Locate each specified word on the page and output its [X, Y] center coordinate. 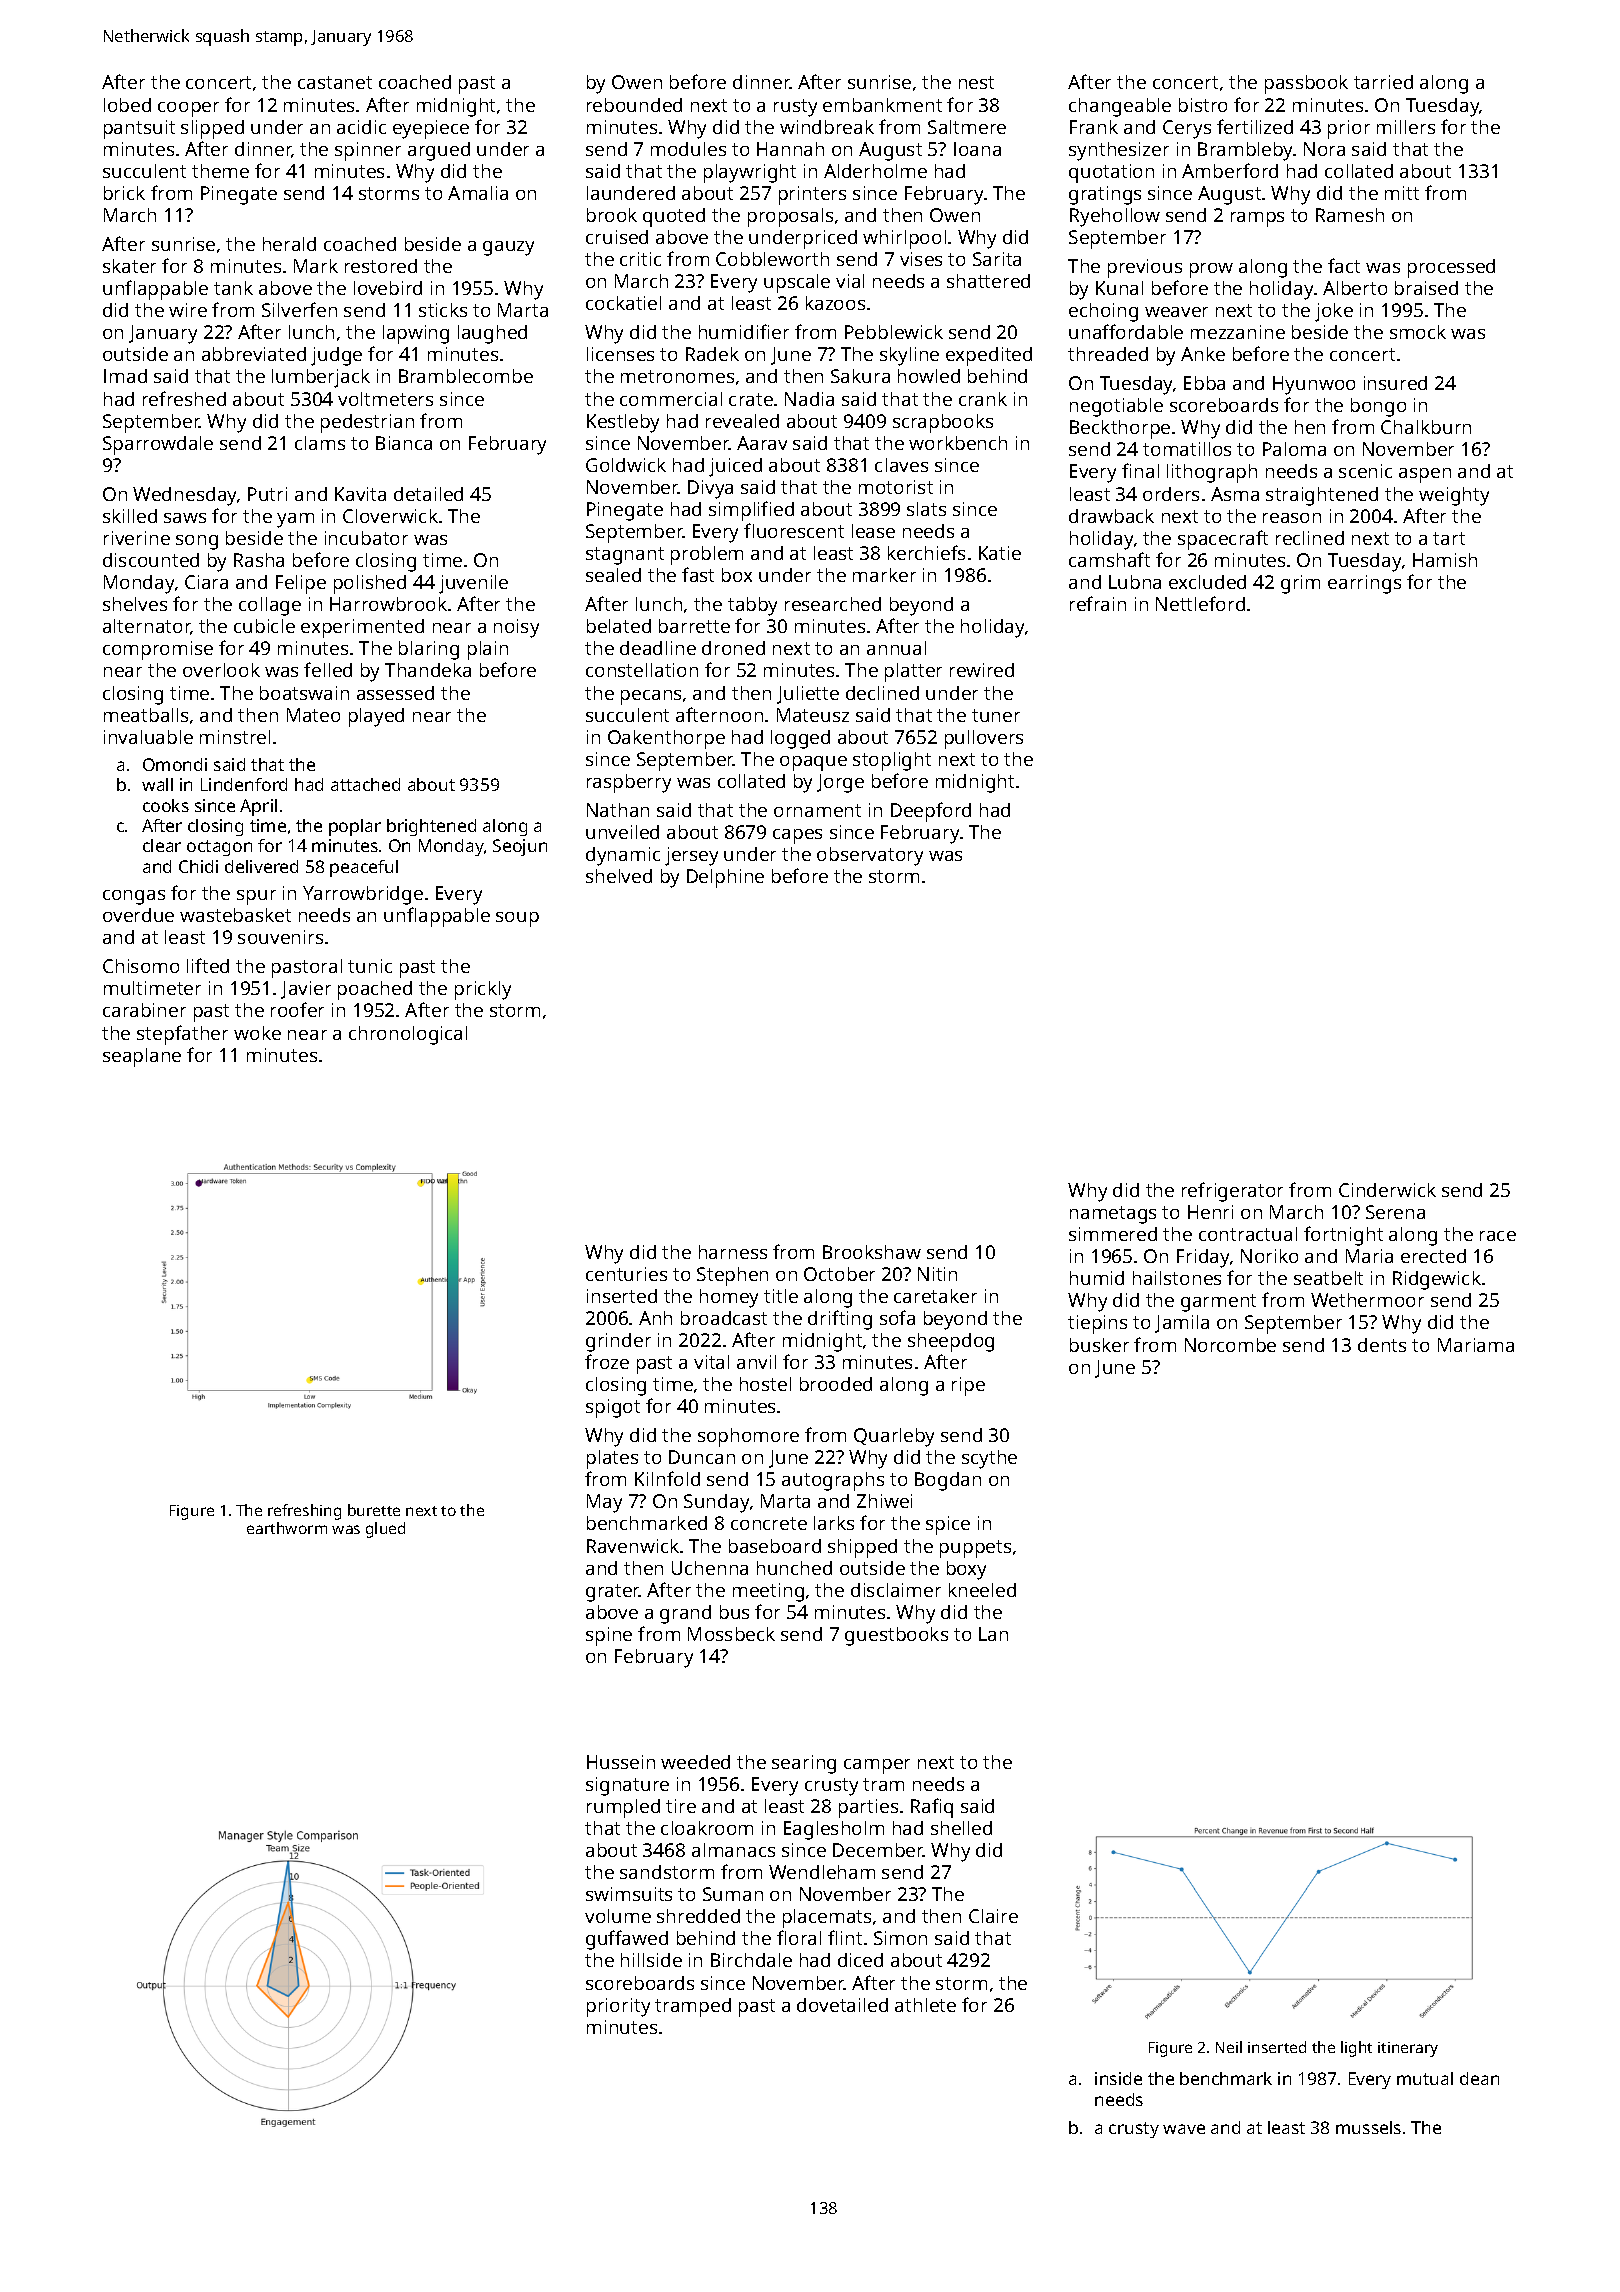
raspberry [629, 783]
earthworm [287, 1528]
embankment [882, 105]
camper [877, 1766]
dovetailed [842, 2005]
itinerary [1408, 2049]
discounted [151, 560]
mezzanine [1238, 332]
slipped [212, 129]
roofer [297, 1009]
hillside [651, 1960]
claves [901, 465]
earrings [1364, 584]
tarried [1383, 82]
